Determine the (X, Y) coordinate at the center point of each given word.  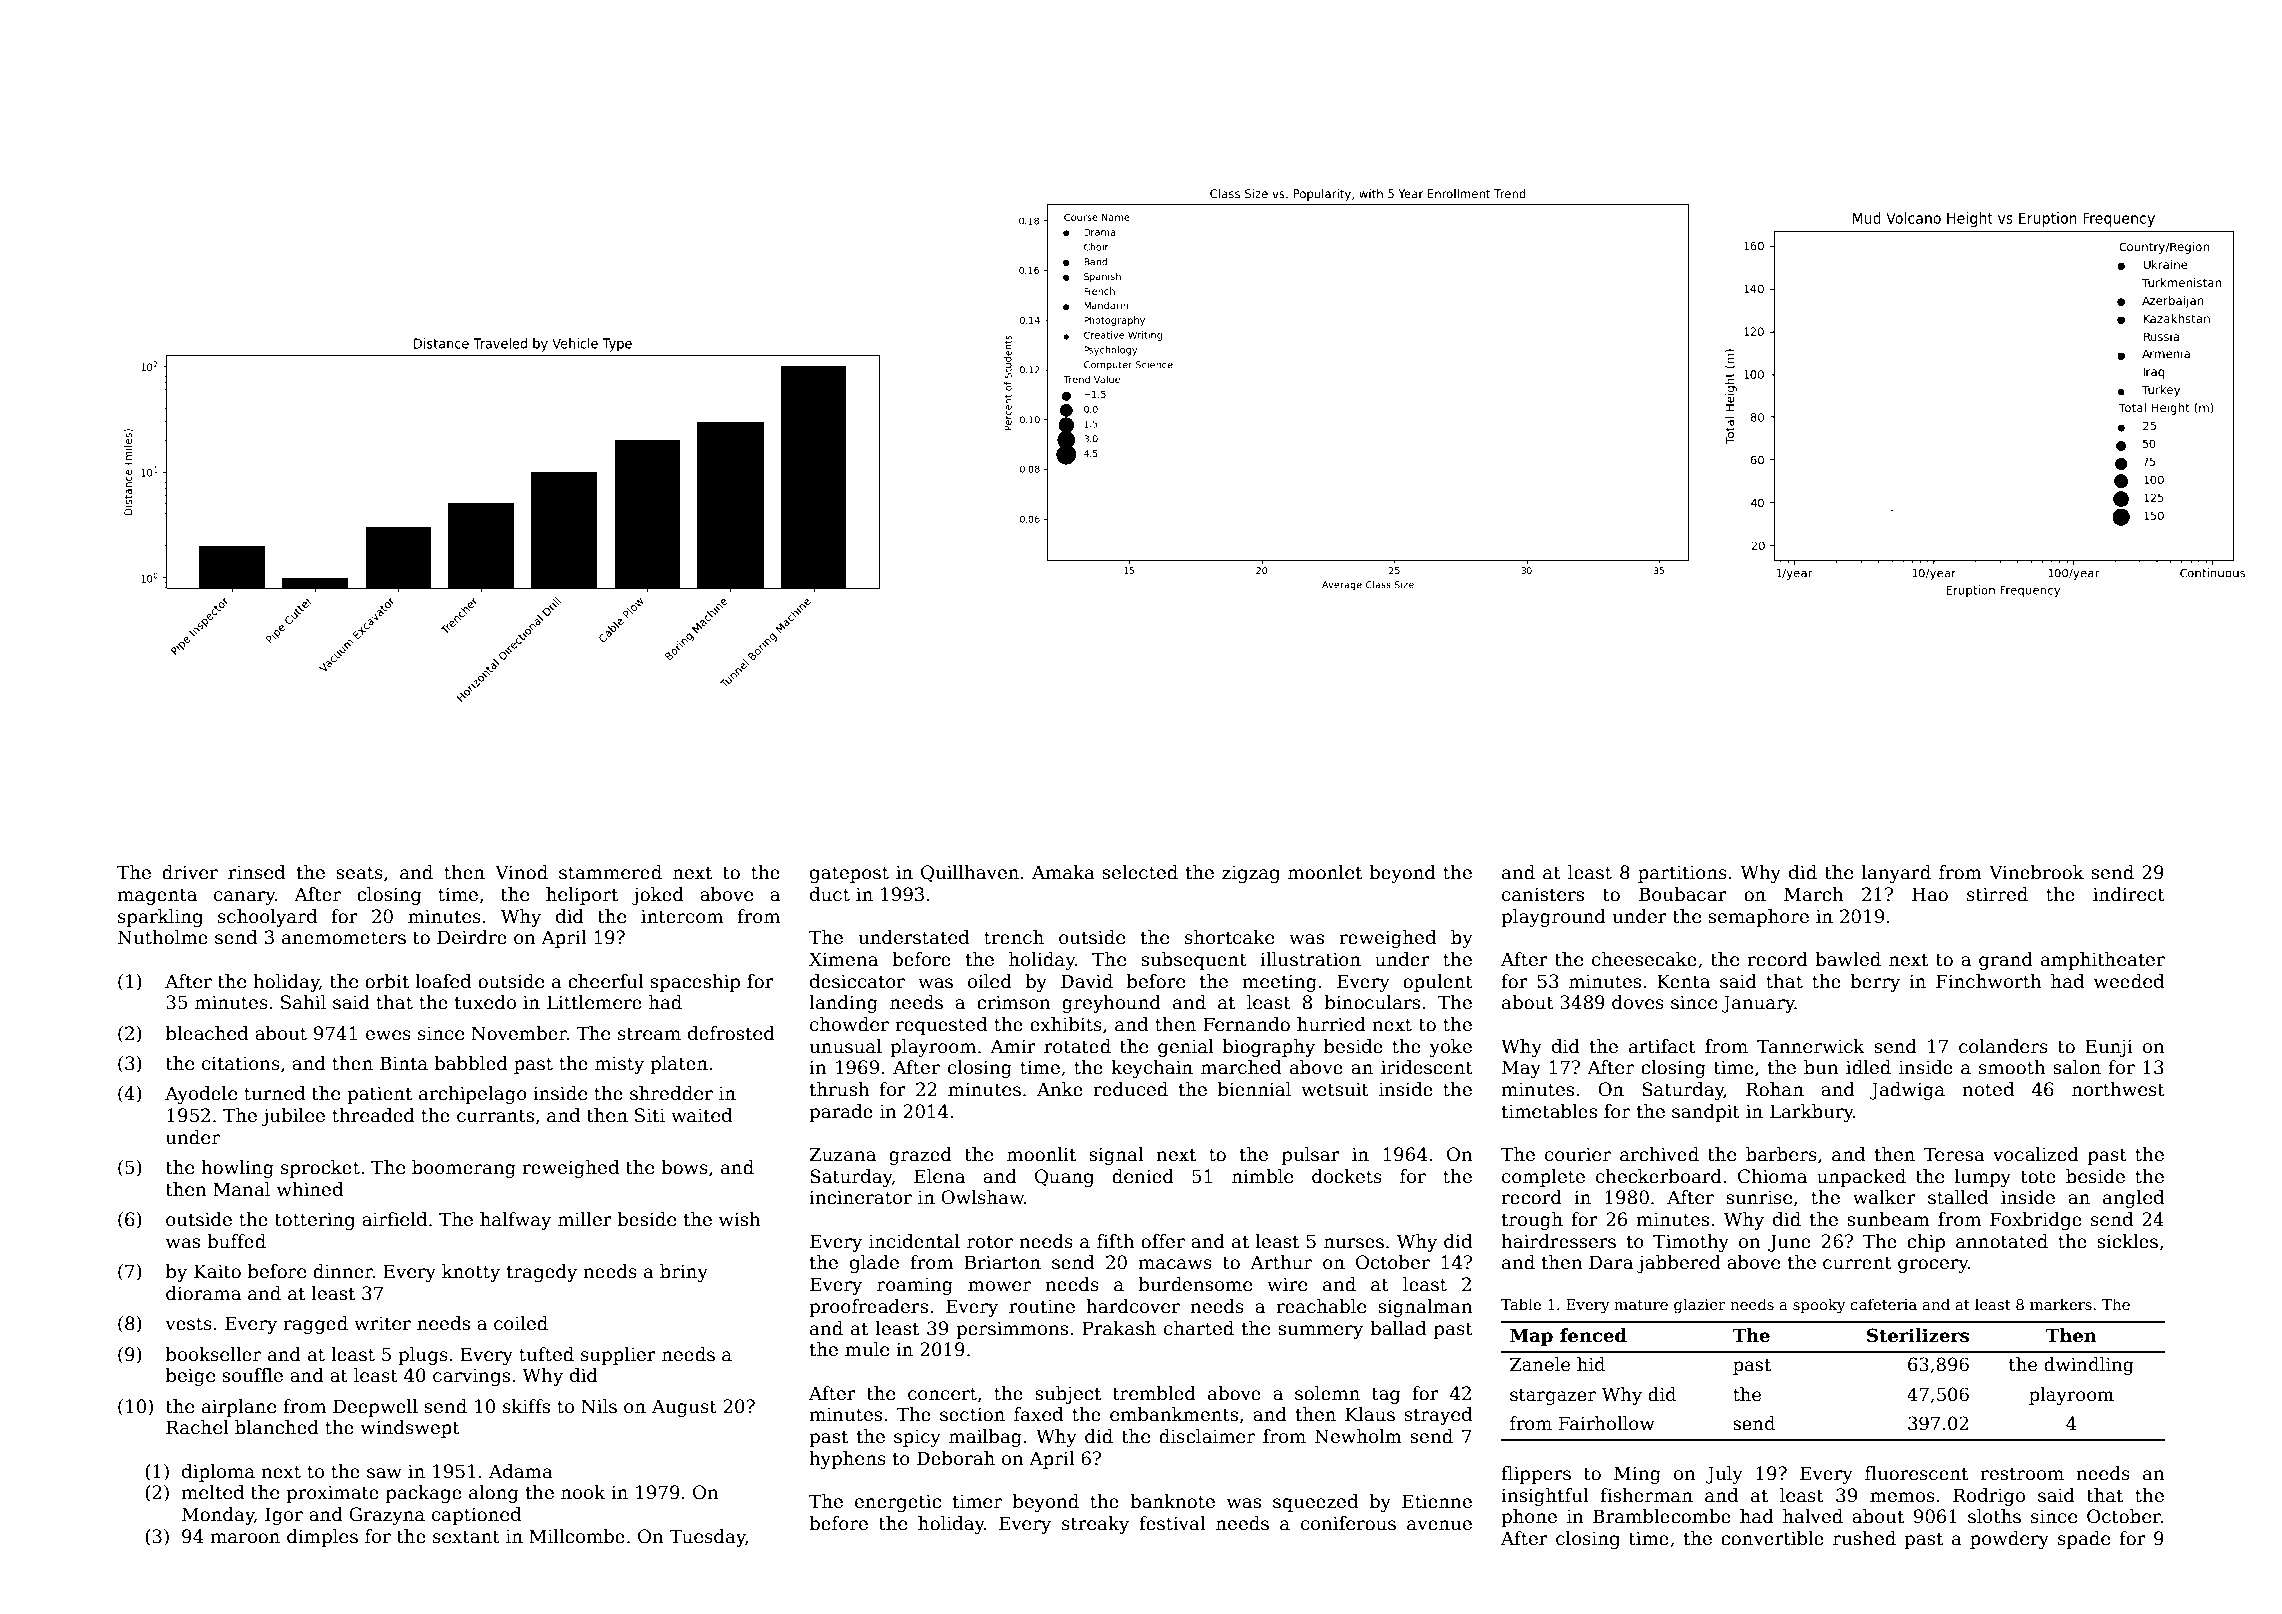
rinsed (256, 872)
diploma (218, 1473)
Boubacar (1683, 894)
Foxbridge (2036, 1221)
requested (941, 1026)
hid (1591, 1364)
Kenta (1683, 981)
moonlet (1325, 872)
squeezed (1315, 1503)
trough (1532, 1221)
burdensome (1195, 1284)
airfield (394, 1219)
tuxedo (485, 1002)
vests (188, 1324)
